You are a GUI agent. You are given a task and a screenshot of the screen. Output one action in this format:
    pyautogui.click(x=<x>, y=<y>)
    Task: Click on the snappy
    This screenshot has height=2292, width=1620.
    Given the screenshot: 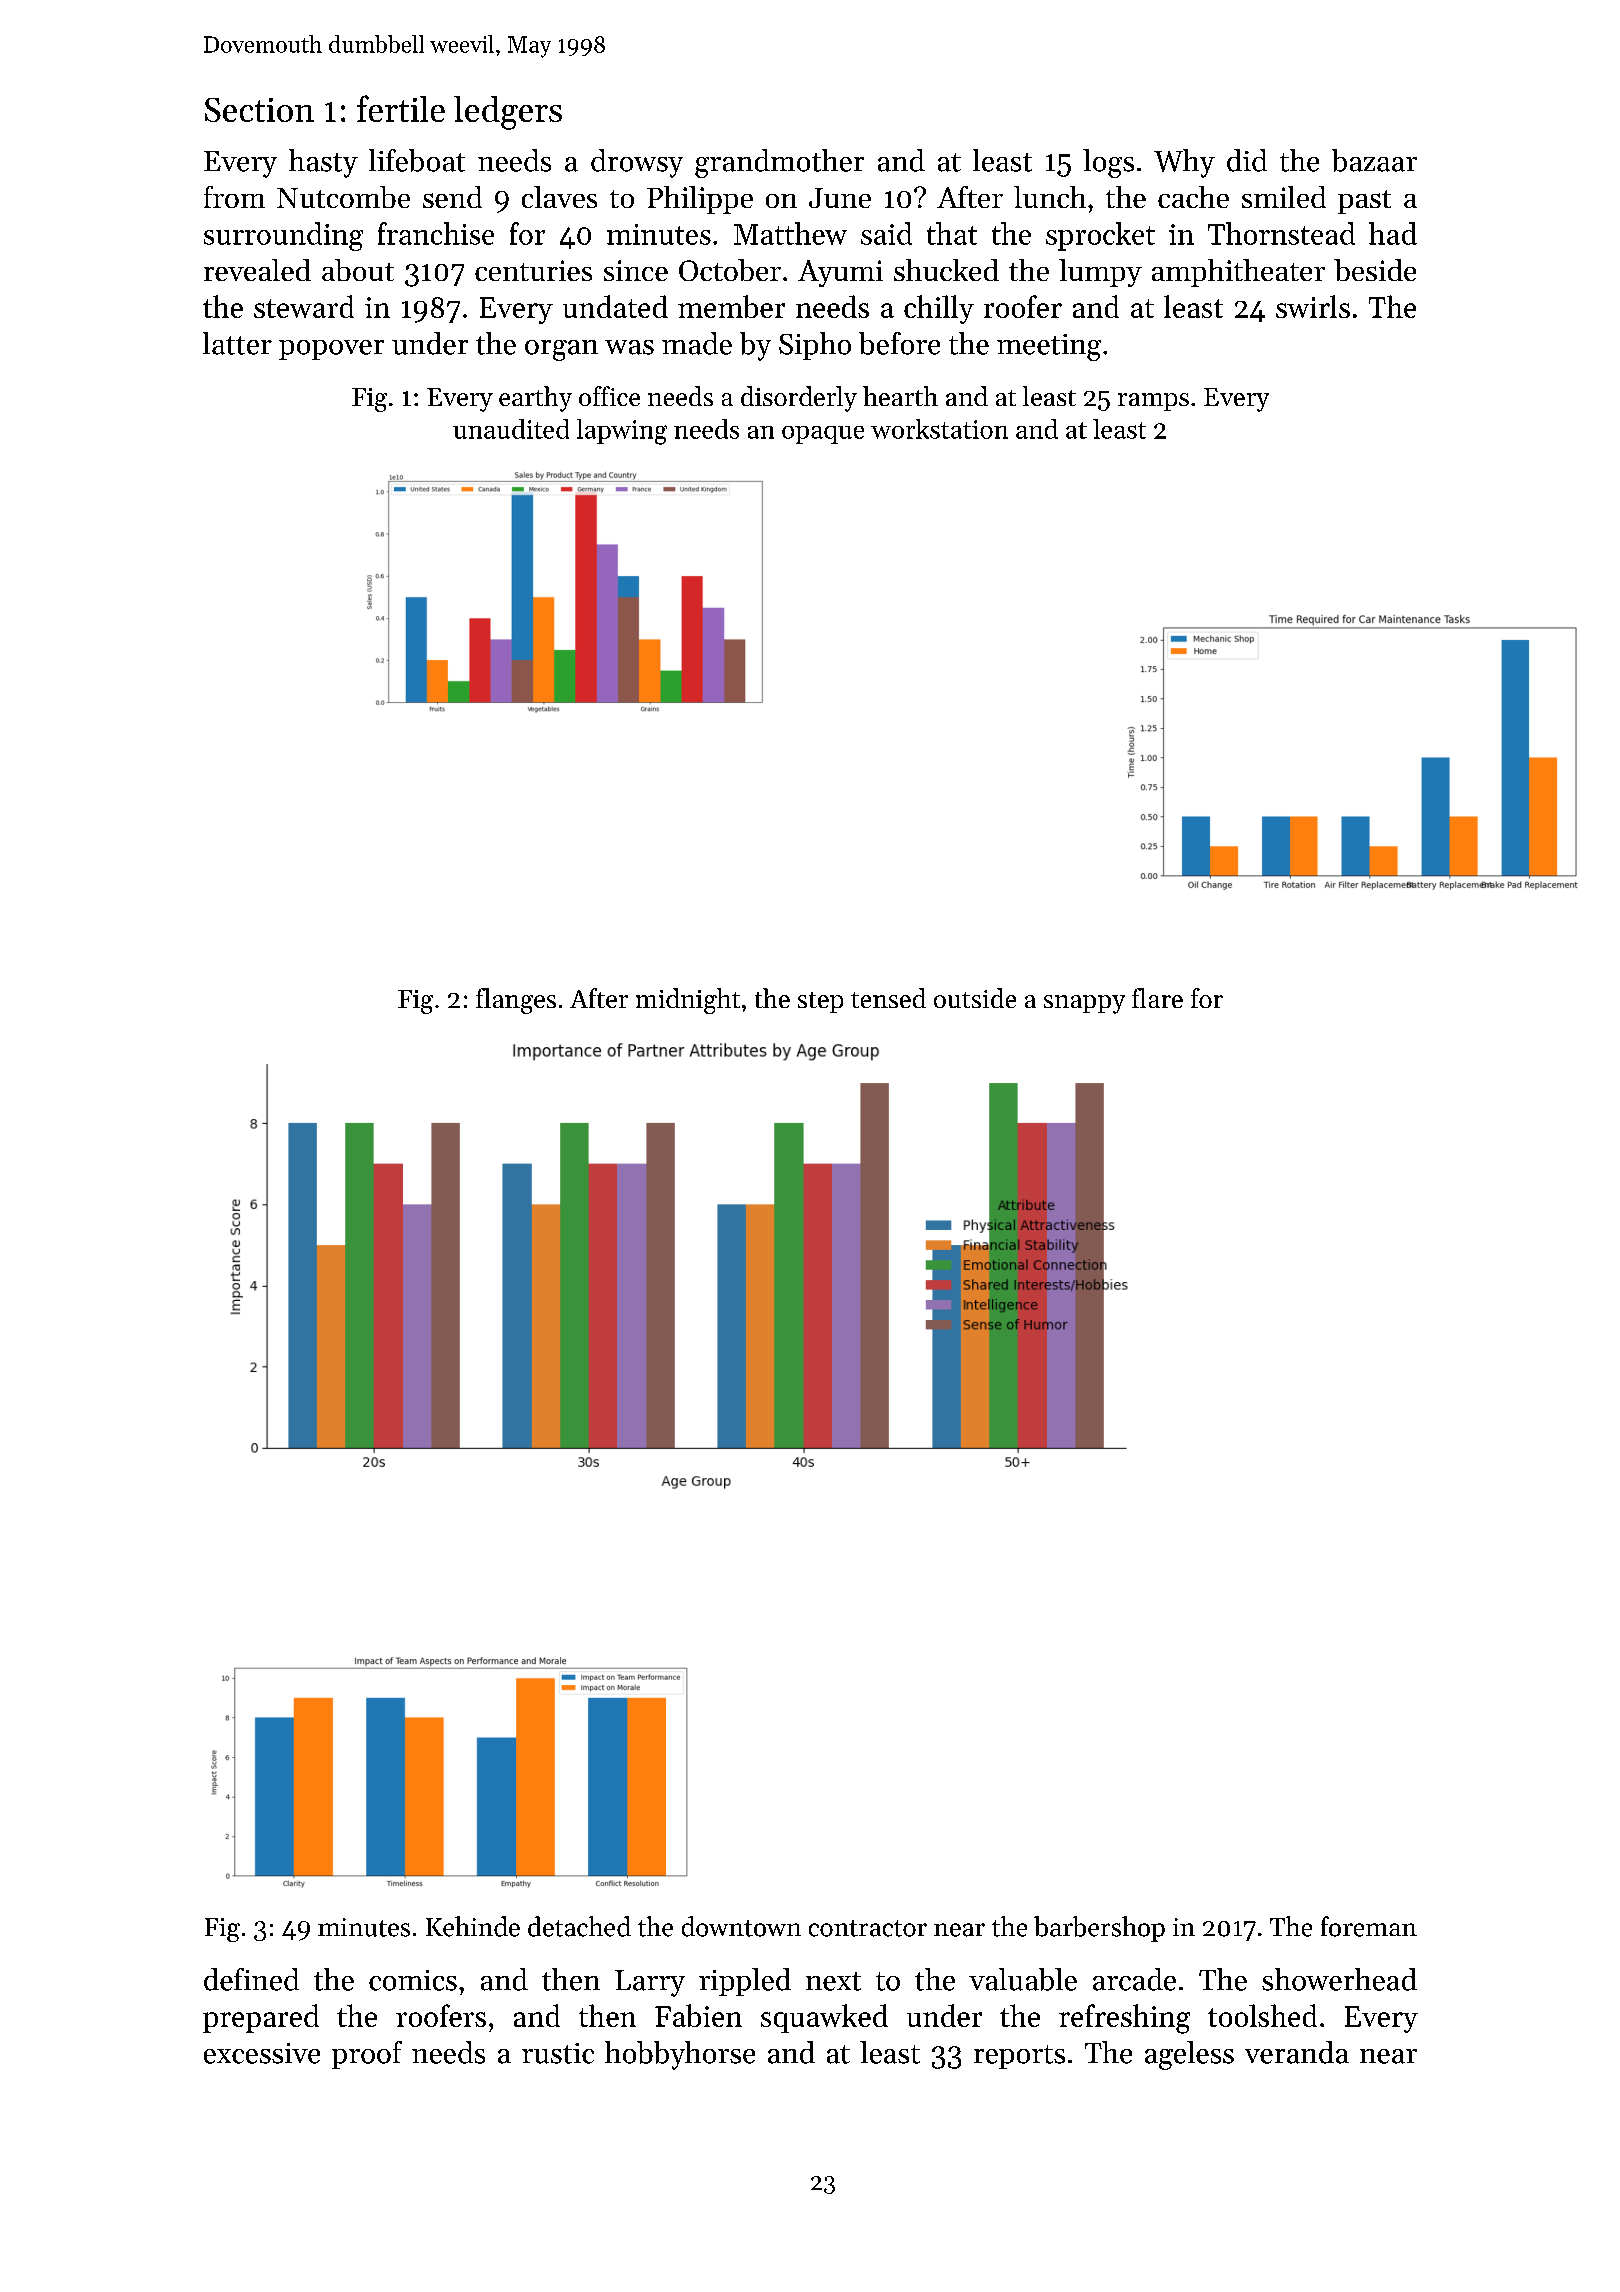 What is the action you would take?
    pyautogui.click(x=1084, y=1004)
